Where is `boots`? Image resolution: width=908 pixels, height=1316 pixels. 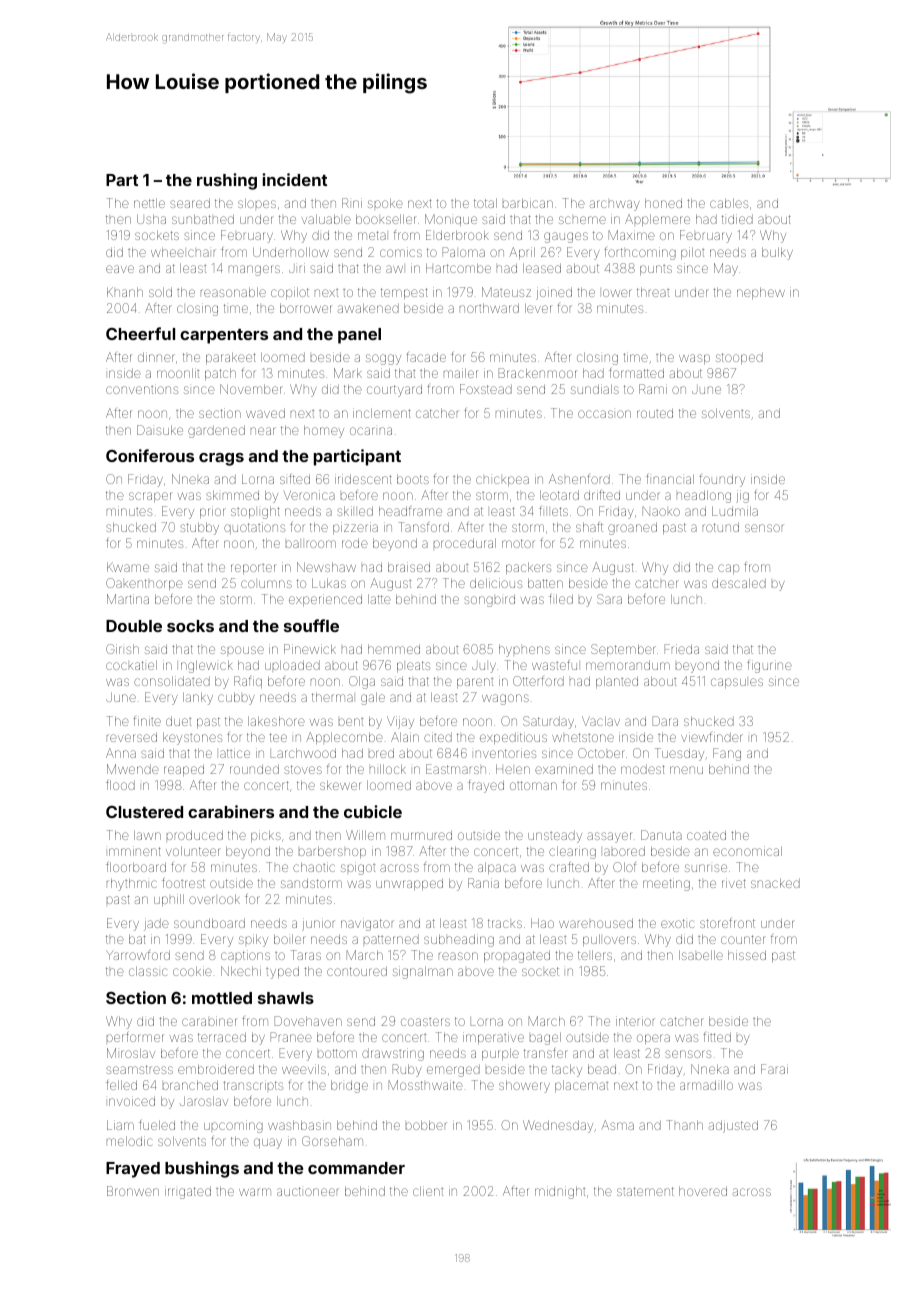 boots is located at coordinates (413, 479).
